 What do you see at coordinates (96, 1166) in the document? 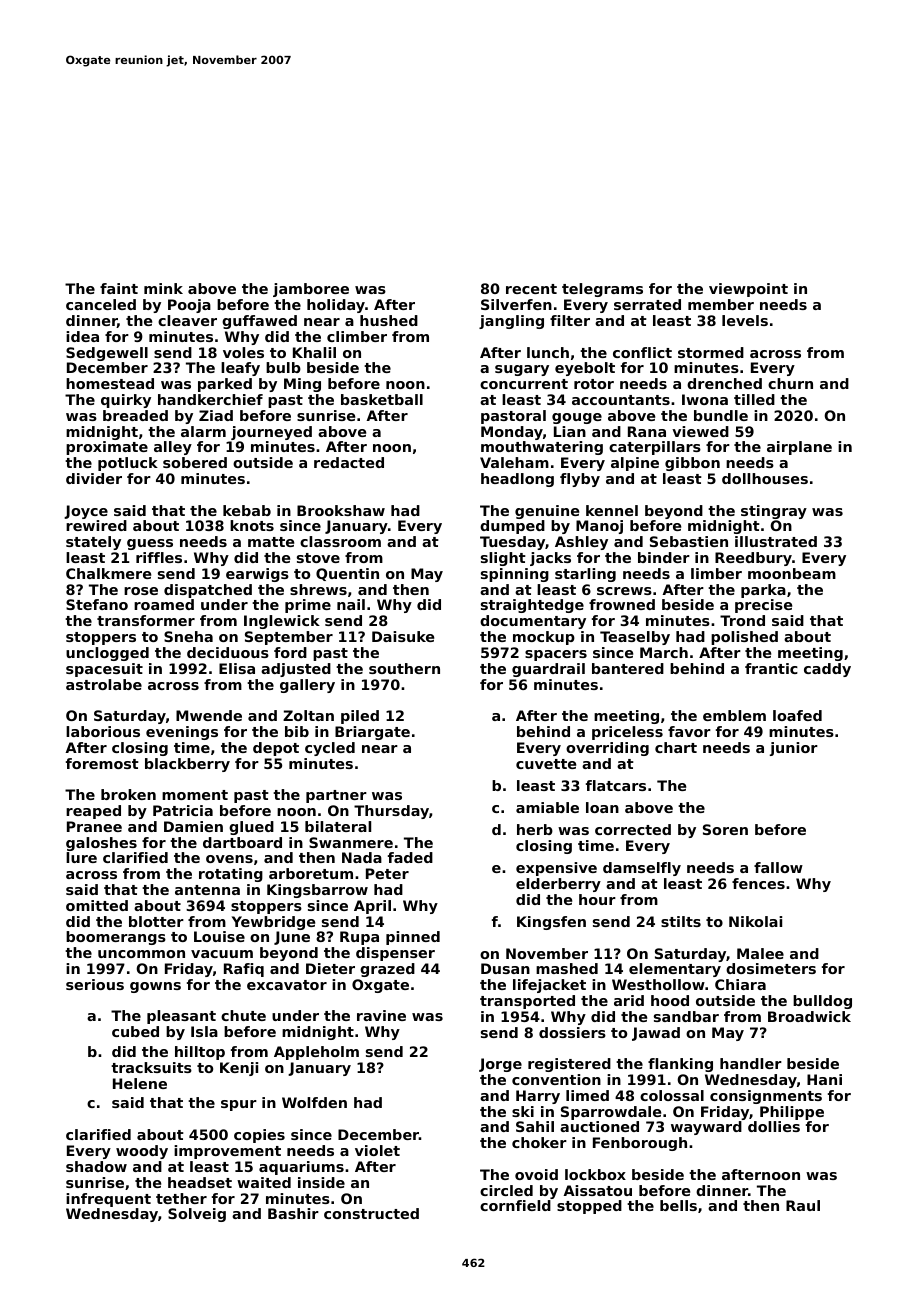
I see `shadow` at bounding box center [96, 1166].
